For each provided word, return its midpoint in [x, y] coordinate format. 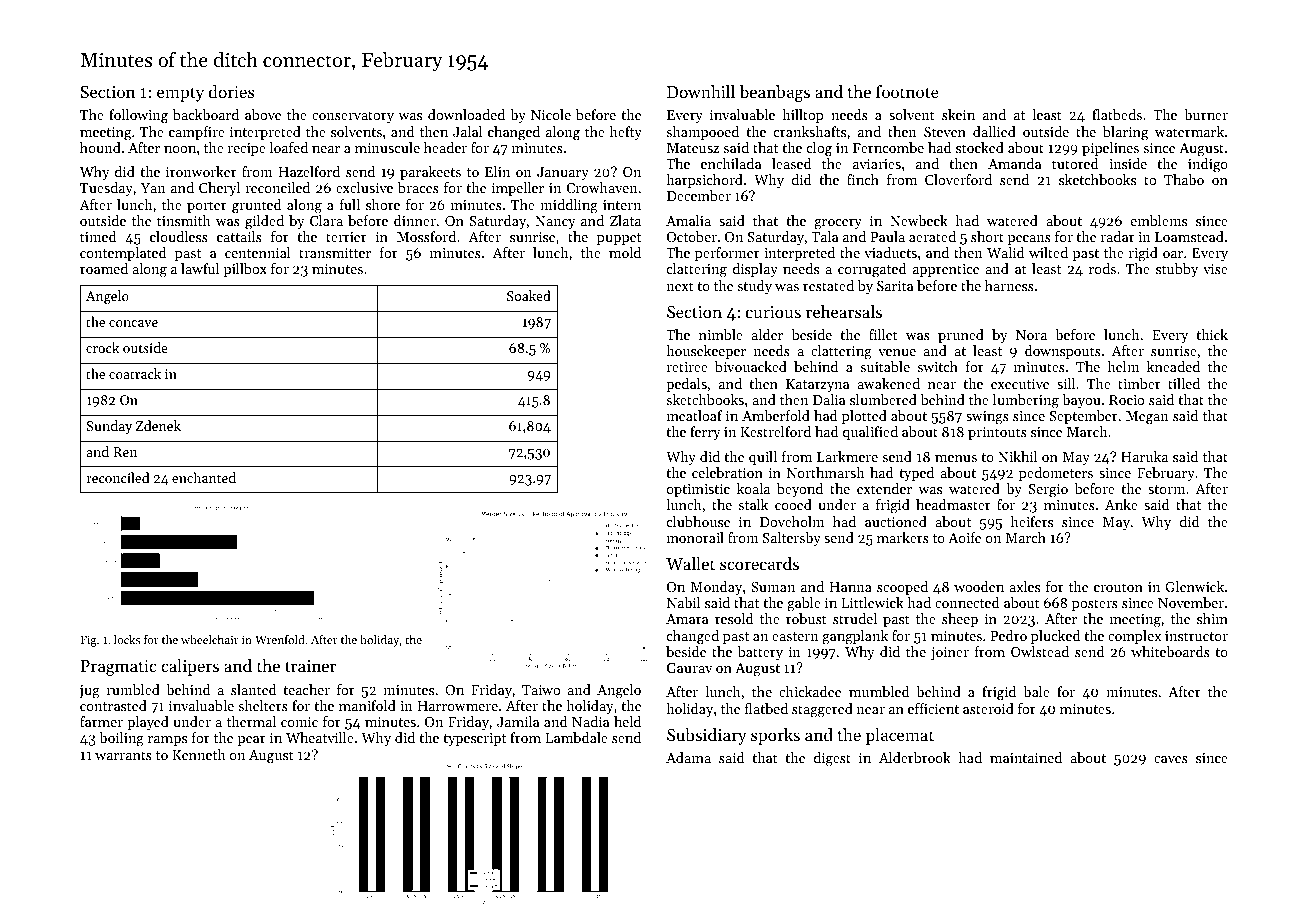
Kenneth [199, 754]
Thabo [1184, 179]
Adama [688, 757]
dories [232, 91]
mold [625, 252]
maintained [1026, 757]
